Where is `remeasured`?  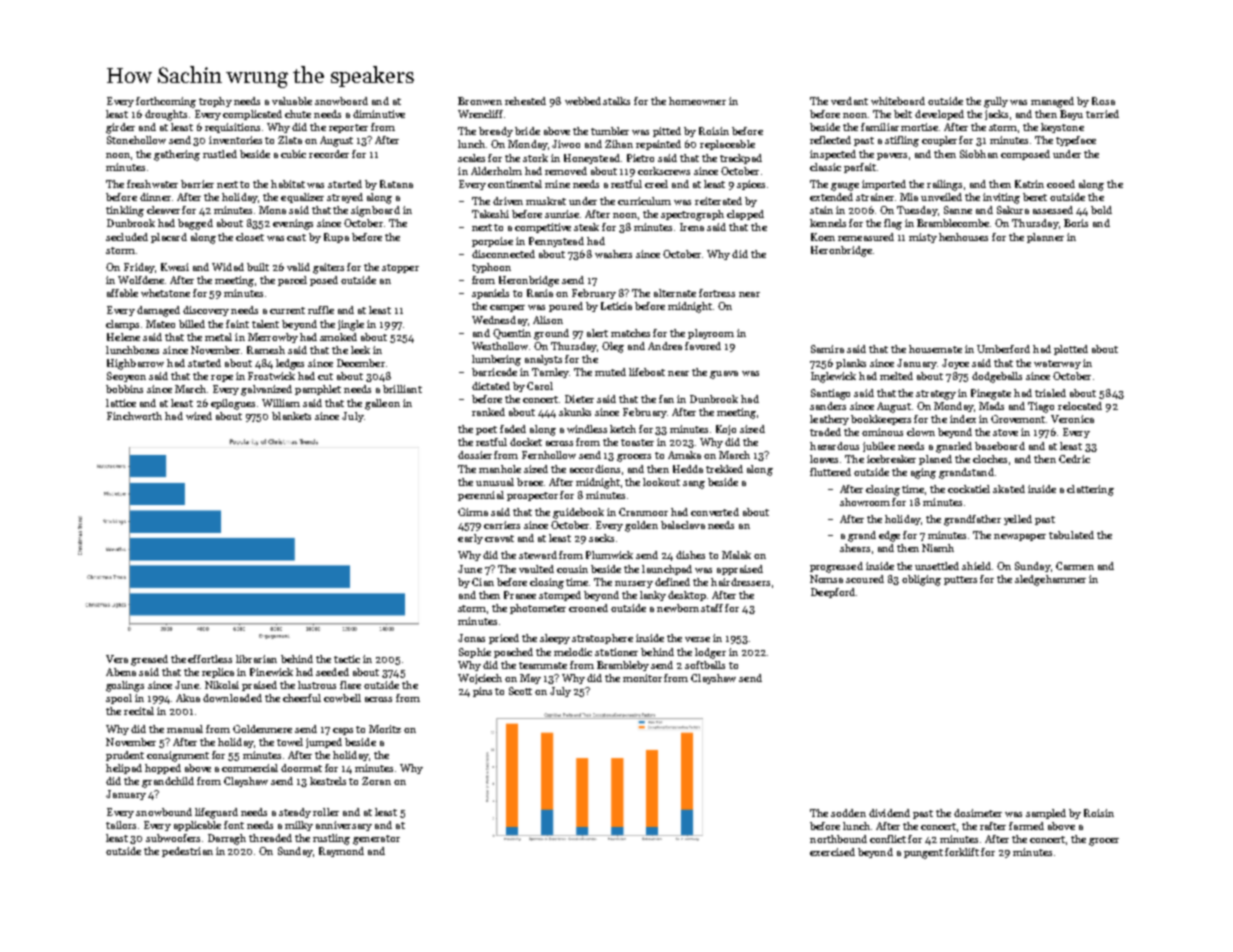 remeasured is located at coordinates (866, 237).
